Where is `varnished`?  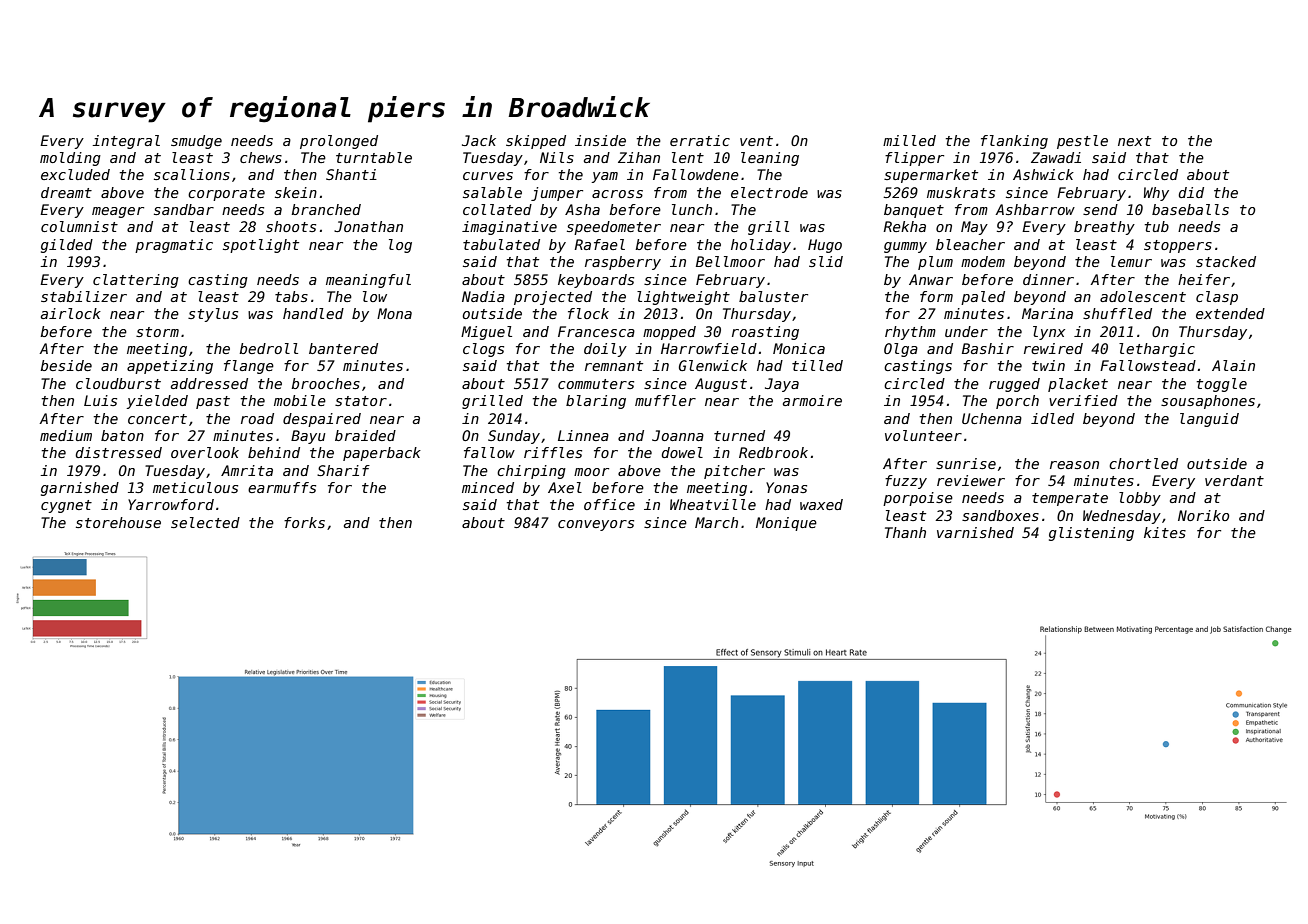 varnished is located at coordinates (975, 532).
